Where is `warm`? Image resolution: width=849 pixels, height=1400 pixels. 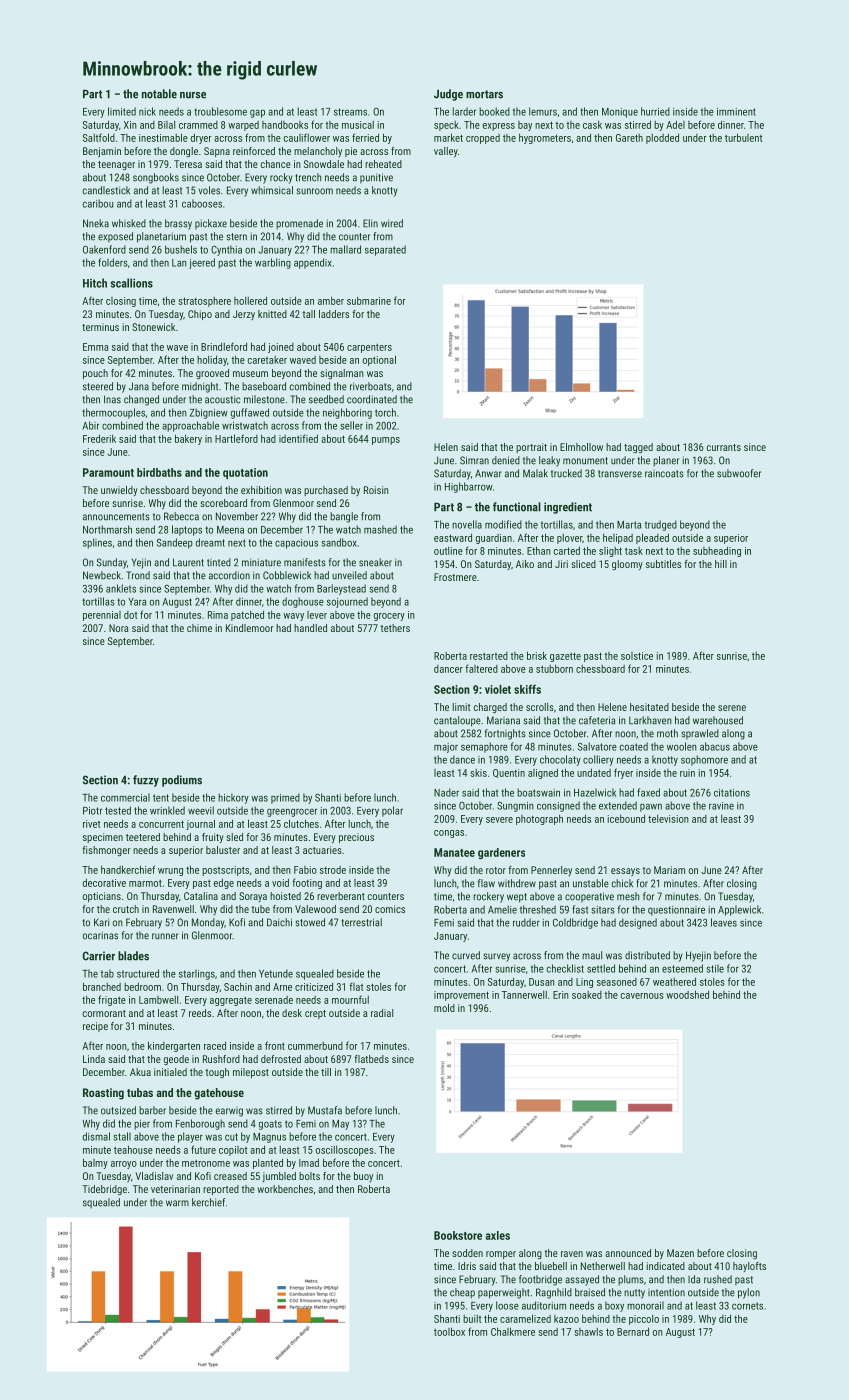 warm is located at coordinates (177, 1203).
